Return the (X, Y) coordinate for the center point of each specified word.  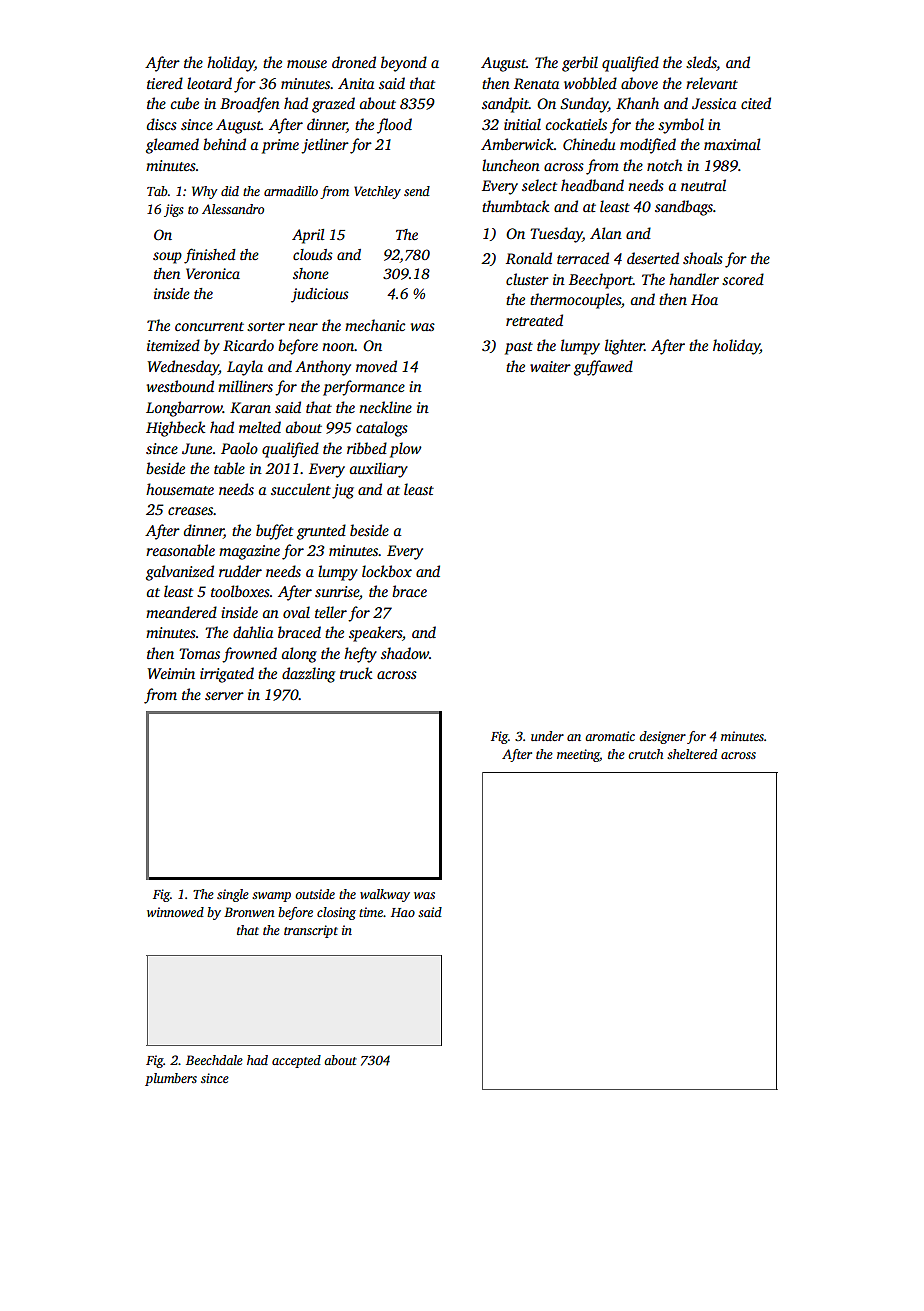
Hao (403, 912)
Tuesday (556, 235)
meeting (578, 755)
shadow (405, 653)
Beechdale (214, 1060)
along (299, 655)
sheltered (692, 754)
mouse (307, 64)
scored (743, 279)
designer (662, 737)
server (224, 696)
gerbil (580, 64)
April (308, 236)
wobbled (590, 83)
